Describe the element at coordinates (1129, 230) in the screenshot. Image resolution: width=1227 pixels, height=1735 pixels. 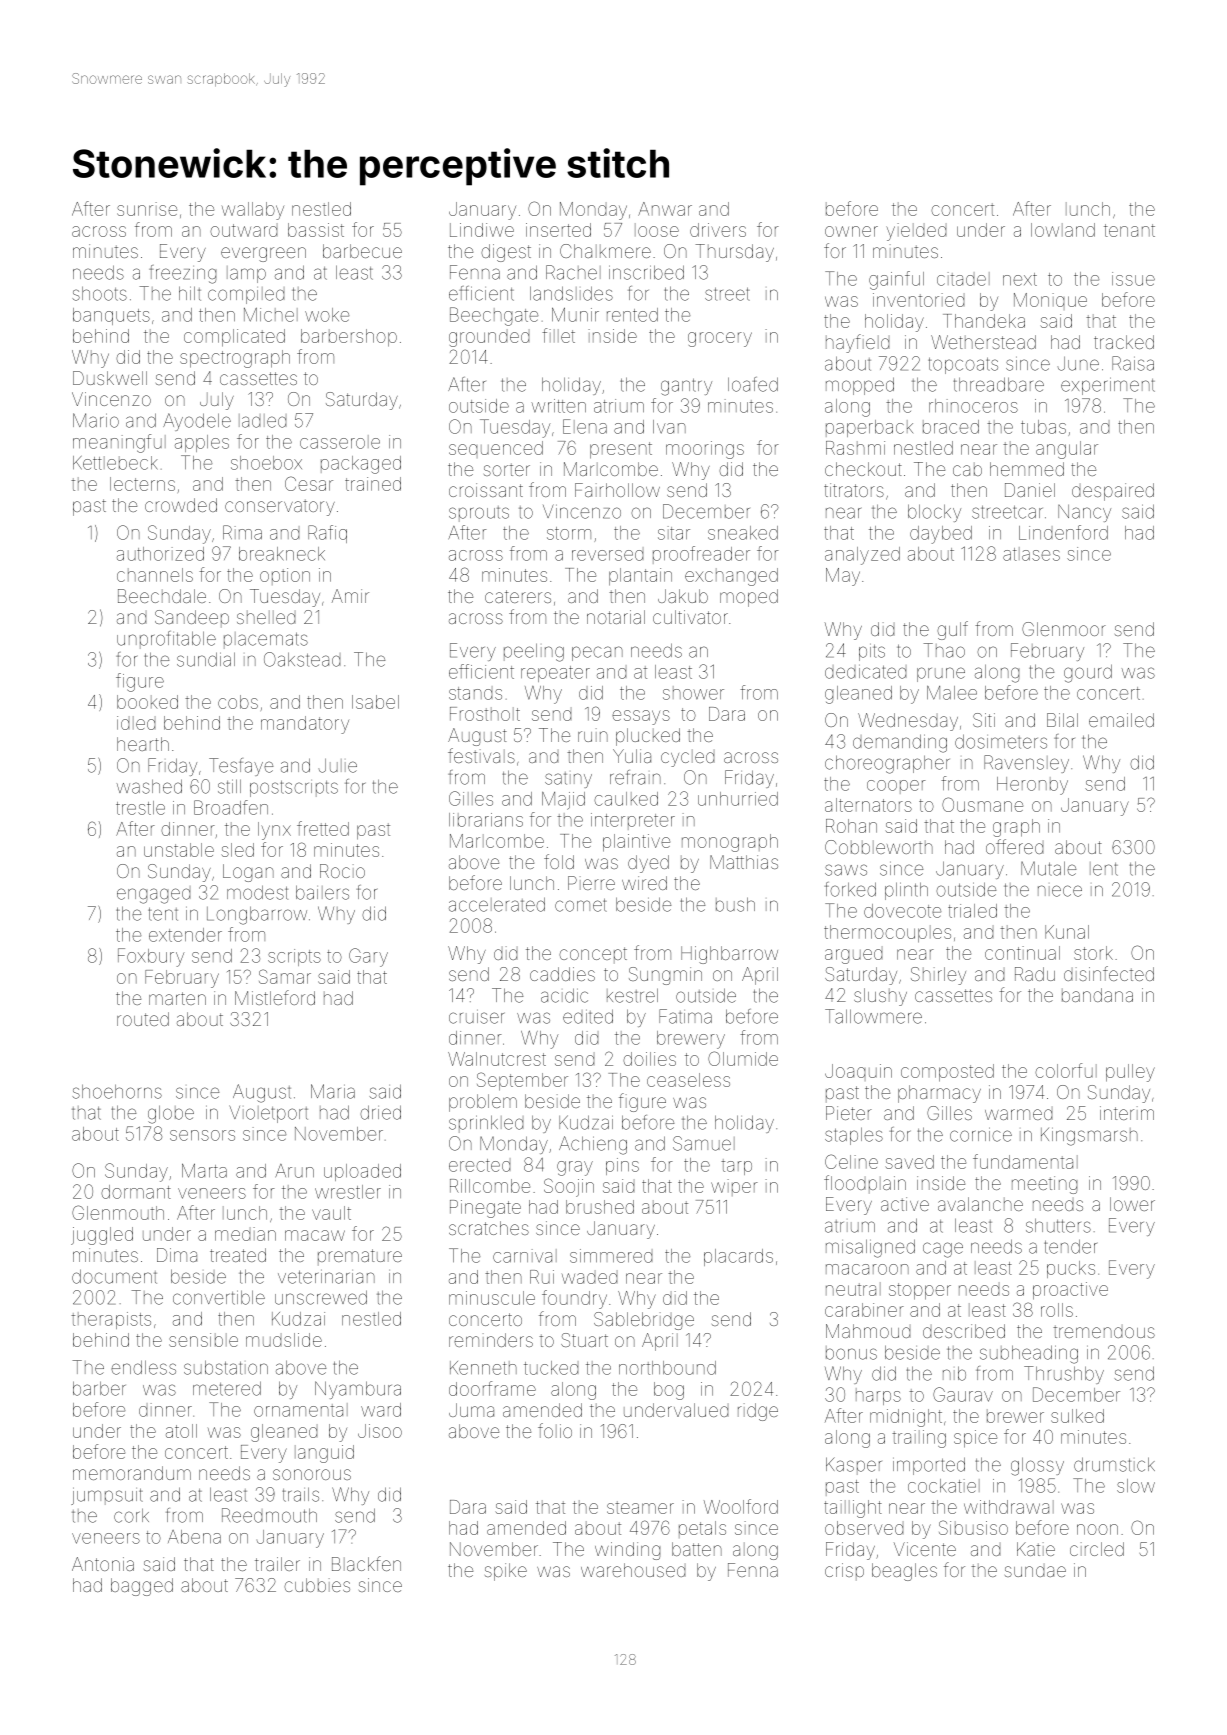
I see `tenant` at that location.
